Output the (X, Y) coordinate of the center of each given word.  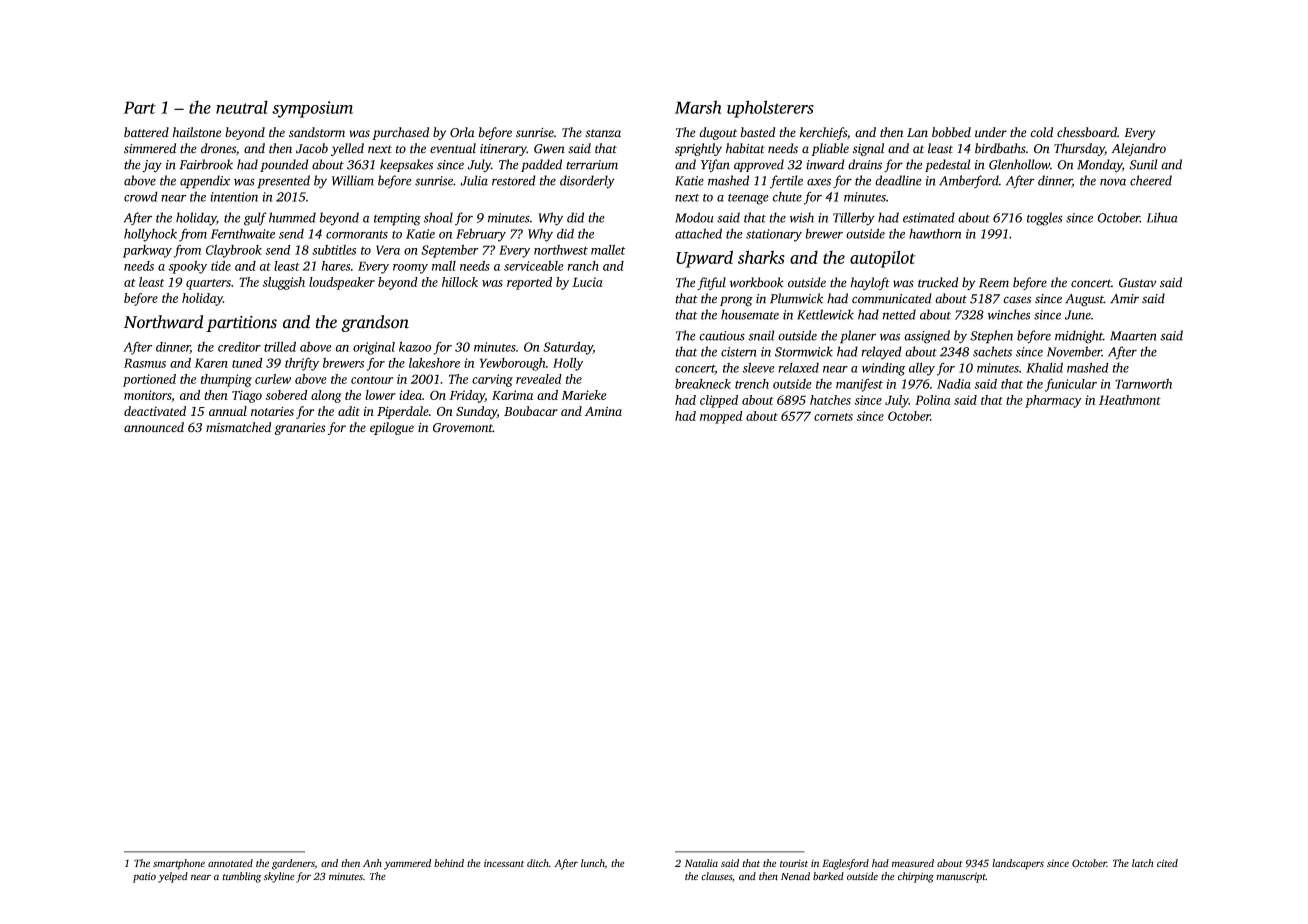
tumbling (242, 877)
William (353, 180)
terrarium (592, 165)
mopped (721, 417)
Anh (372, 863)
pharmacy (1053, 401)
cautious (722, 336)
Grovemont (463, 428)
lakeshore (434, 363)
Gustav (1137, 283)
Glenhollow (1019, 164)
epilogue (392, 428)
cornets (833, 417)
